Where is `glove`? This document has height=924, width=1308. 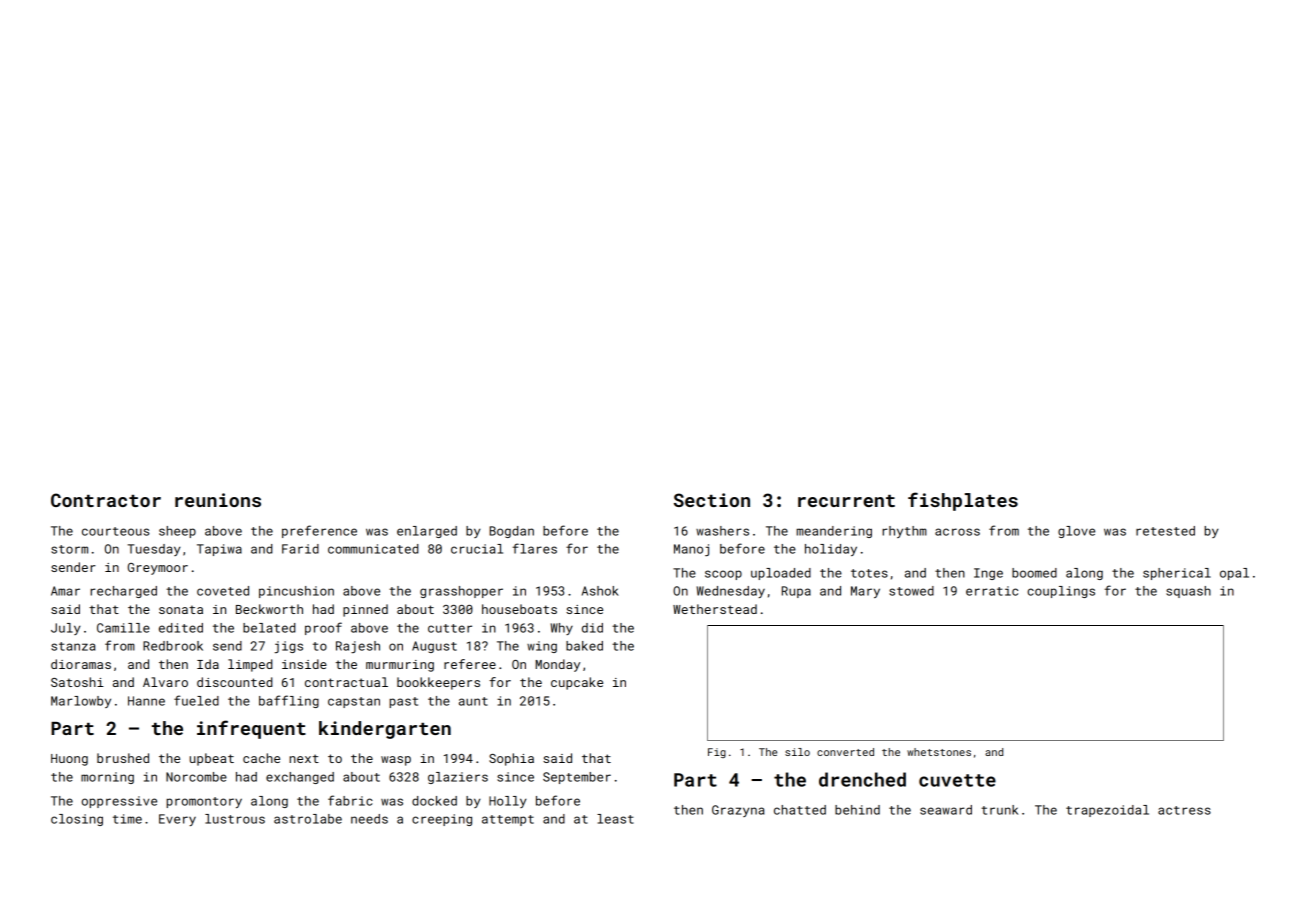 glove is located at coordinates (1076, 532).
